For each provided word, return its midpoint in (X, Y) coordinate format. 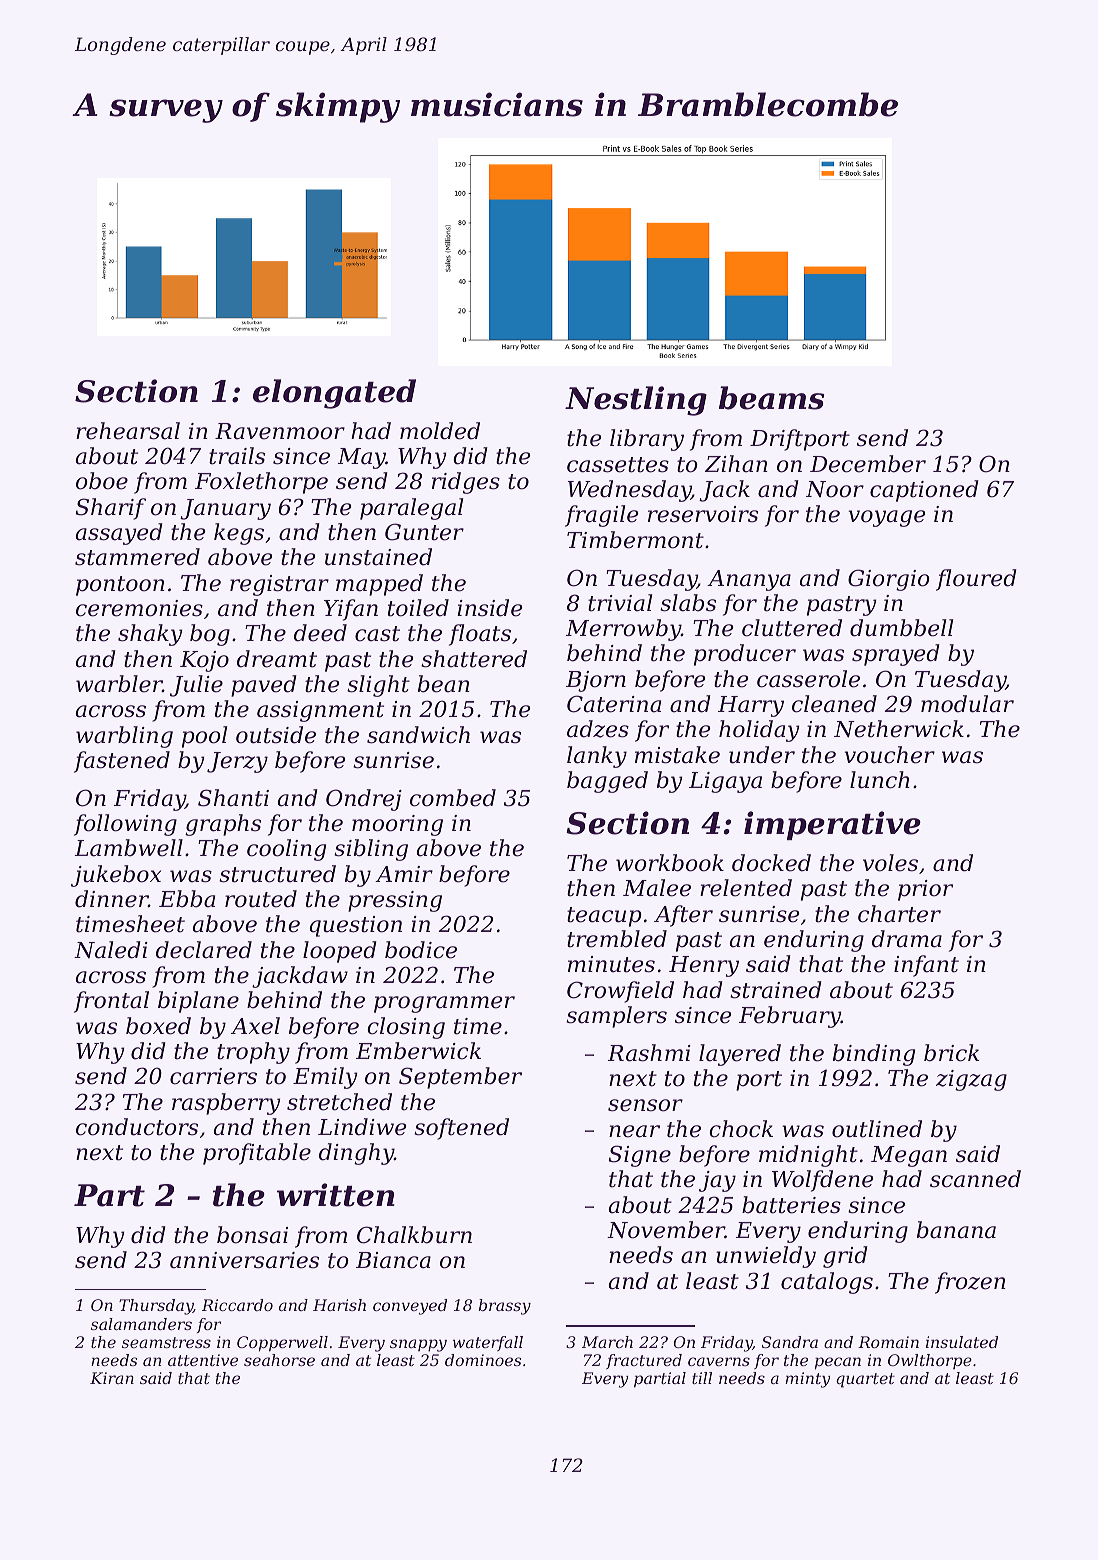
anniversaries (244, 1260)
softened (461, 1129)
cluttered (792, 628)
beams (772, 398)
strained (776, 990)
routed (261, 899)
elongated (334, 394)
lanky (597, 757)
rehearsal (128, 431)
